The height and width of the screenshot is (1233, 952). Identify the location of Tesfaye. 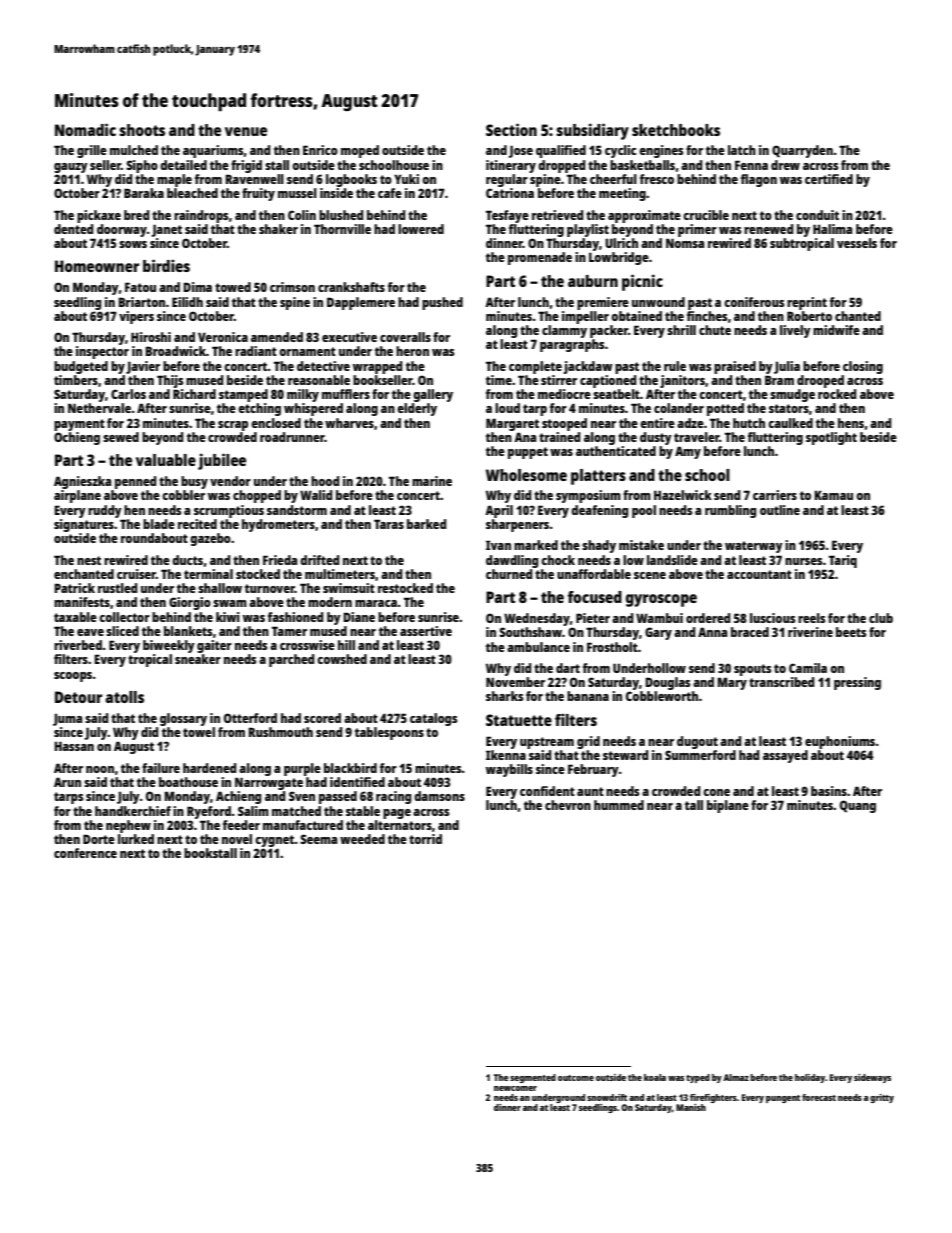
(507, 216).
